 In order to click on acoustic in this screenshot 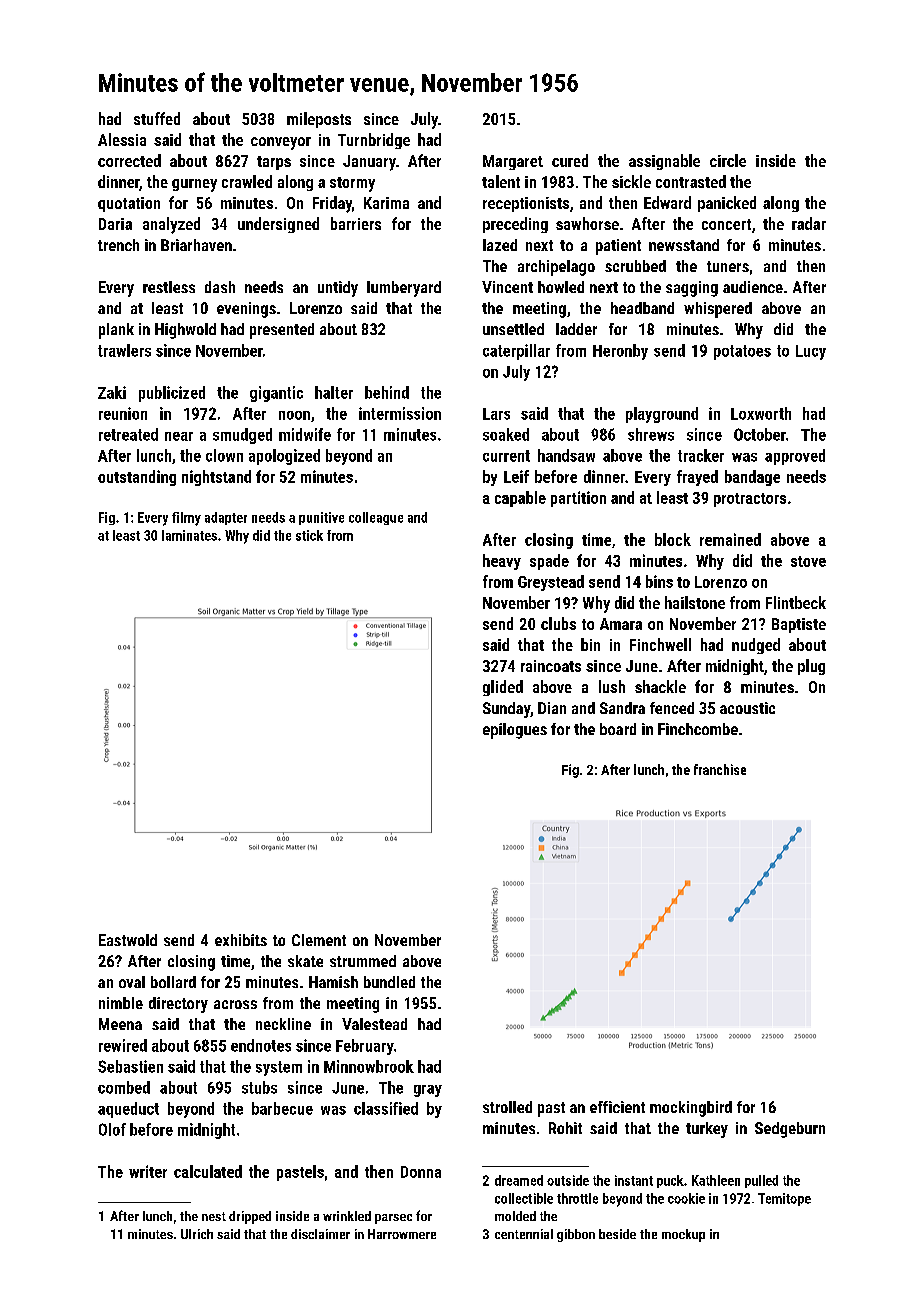, I will do `click(747, 708)`.
